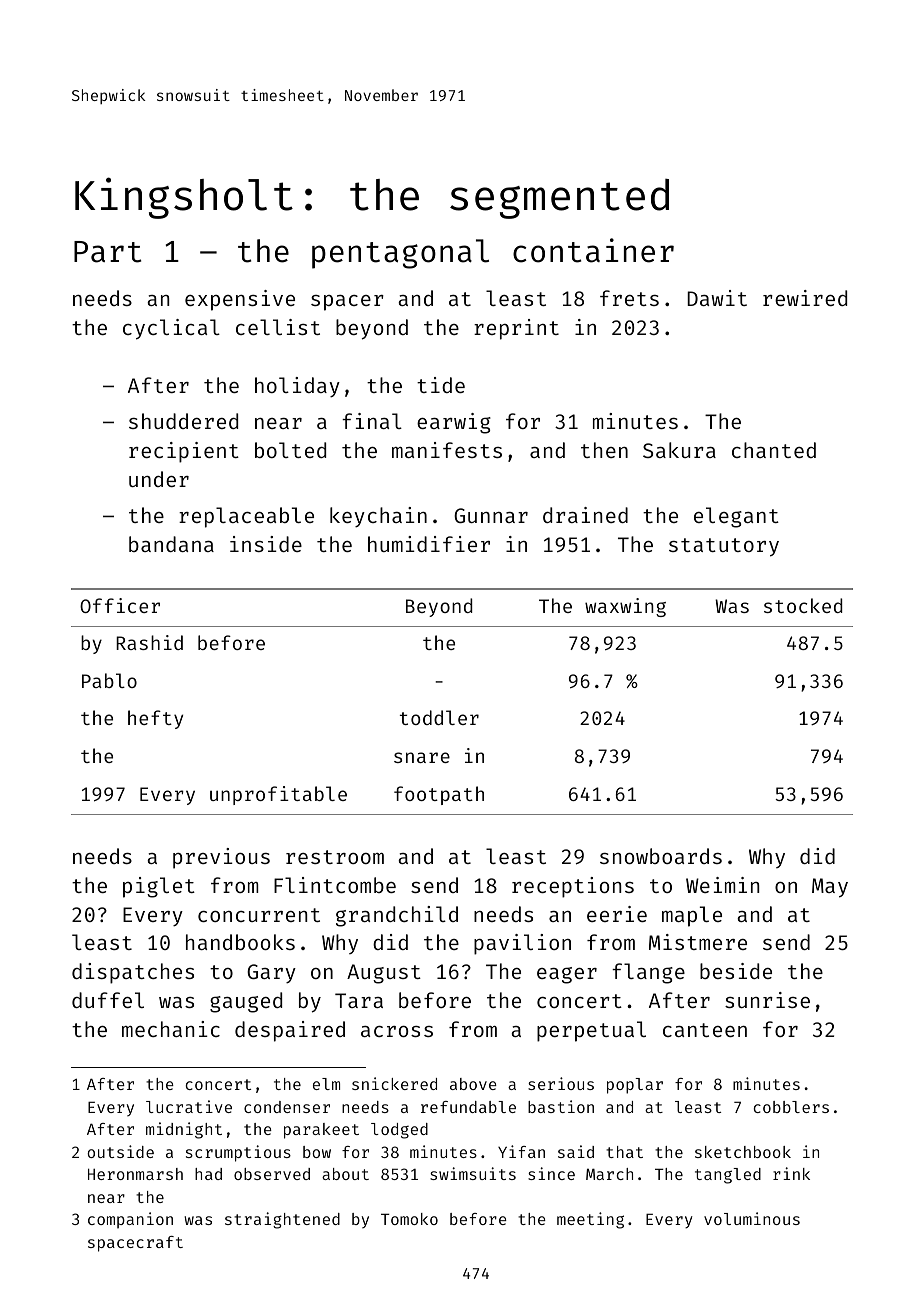  I want to click on toddler, so click(439, 717).
